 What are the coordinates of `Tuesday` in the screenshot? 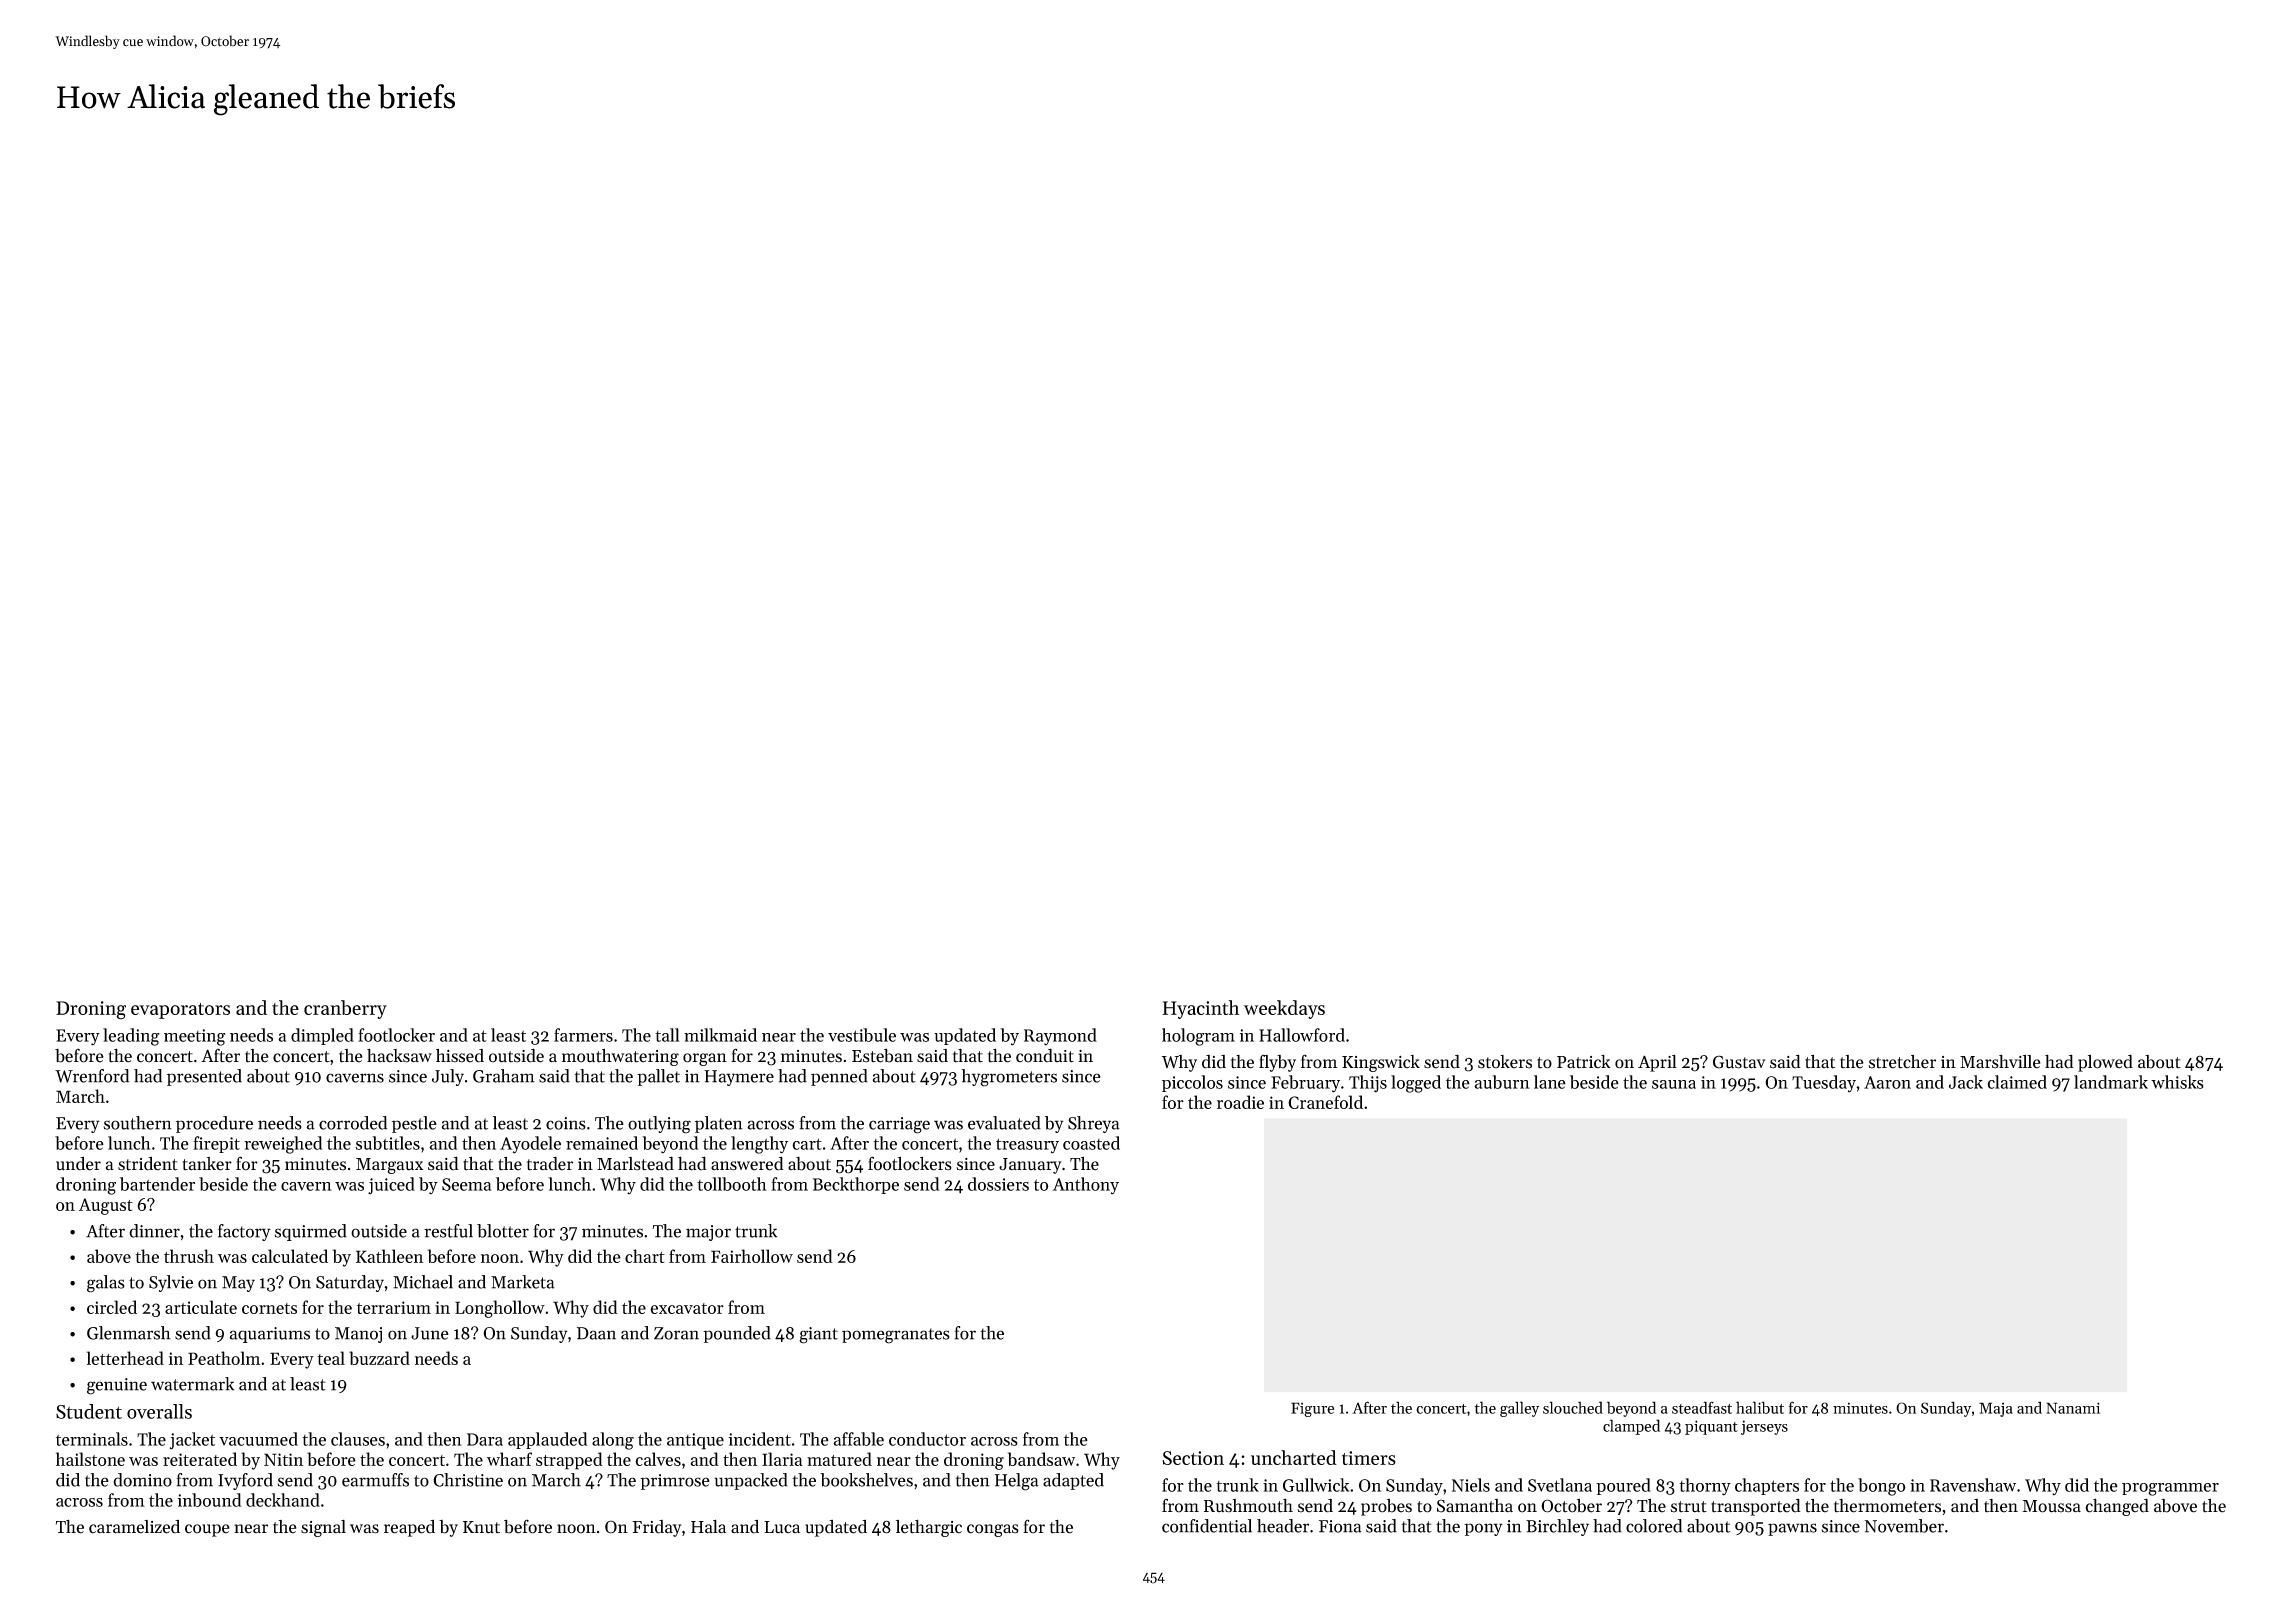 It's located at (1824, 1084).
